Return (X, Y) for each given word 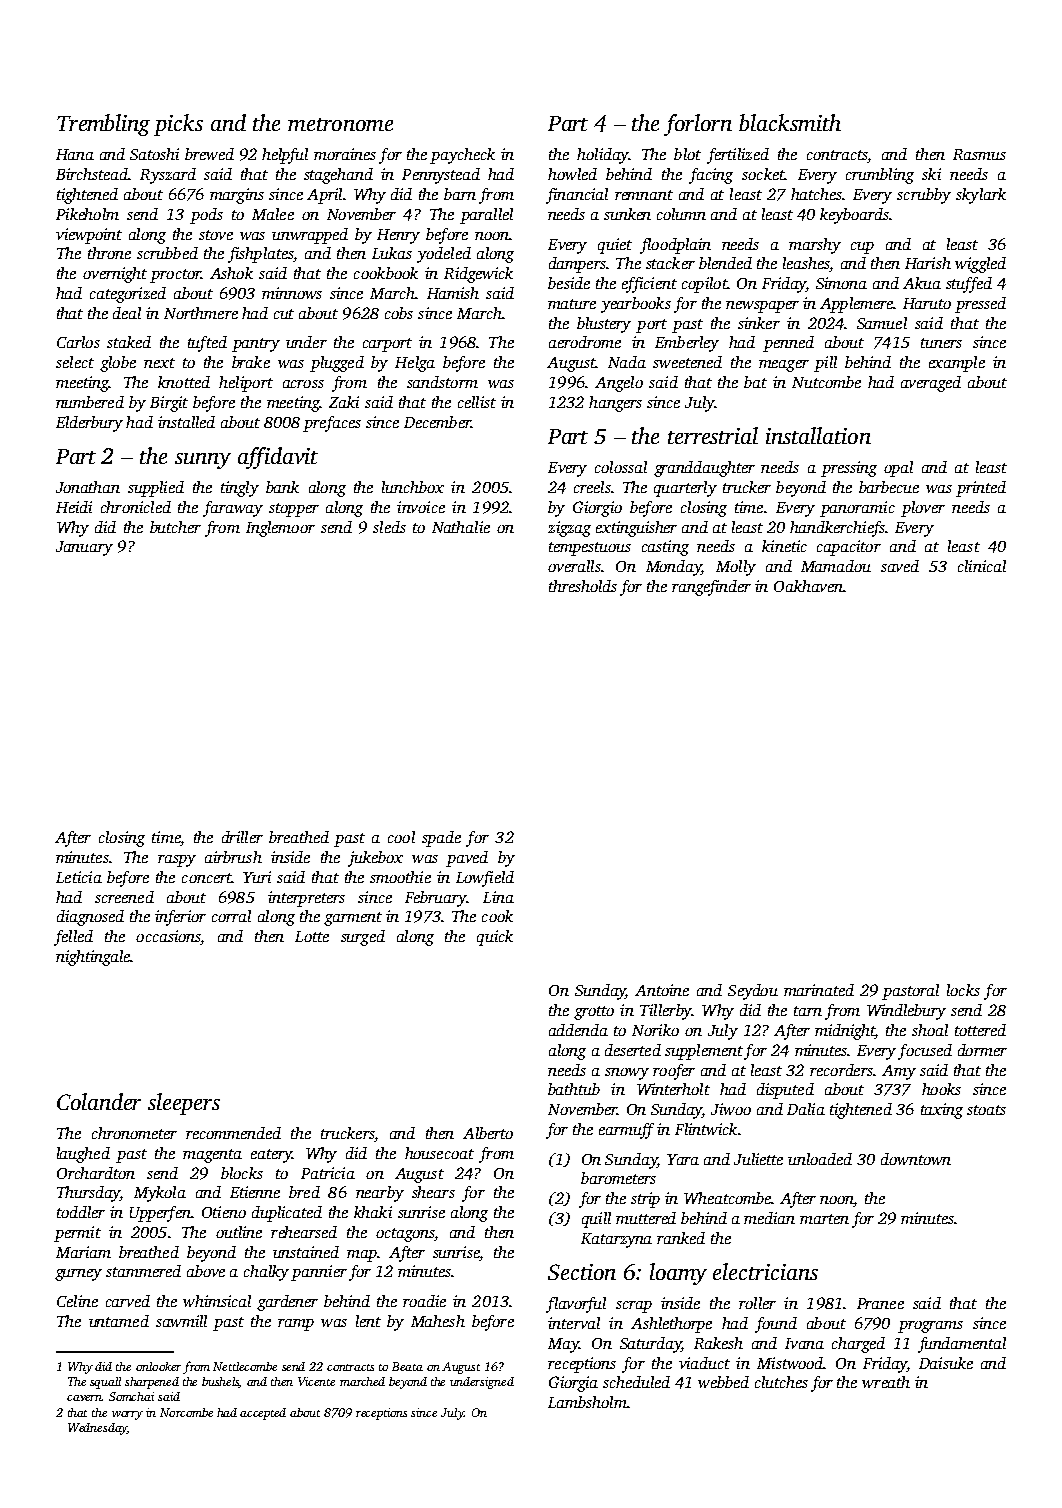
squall (105, 1383)
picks (178, 125)
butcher (175, 527)
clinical (982, 566)
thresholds (583, 586)
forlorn (698, 125)
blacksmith (790, 122)
